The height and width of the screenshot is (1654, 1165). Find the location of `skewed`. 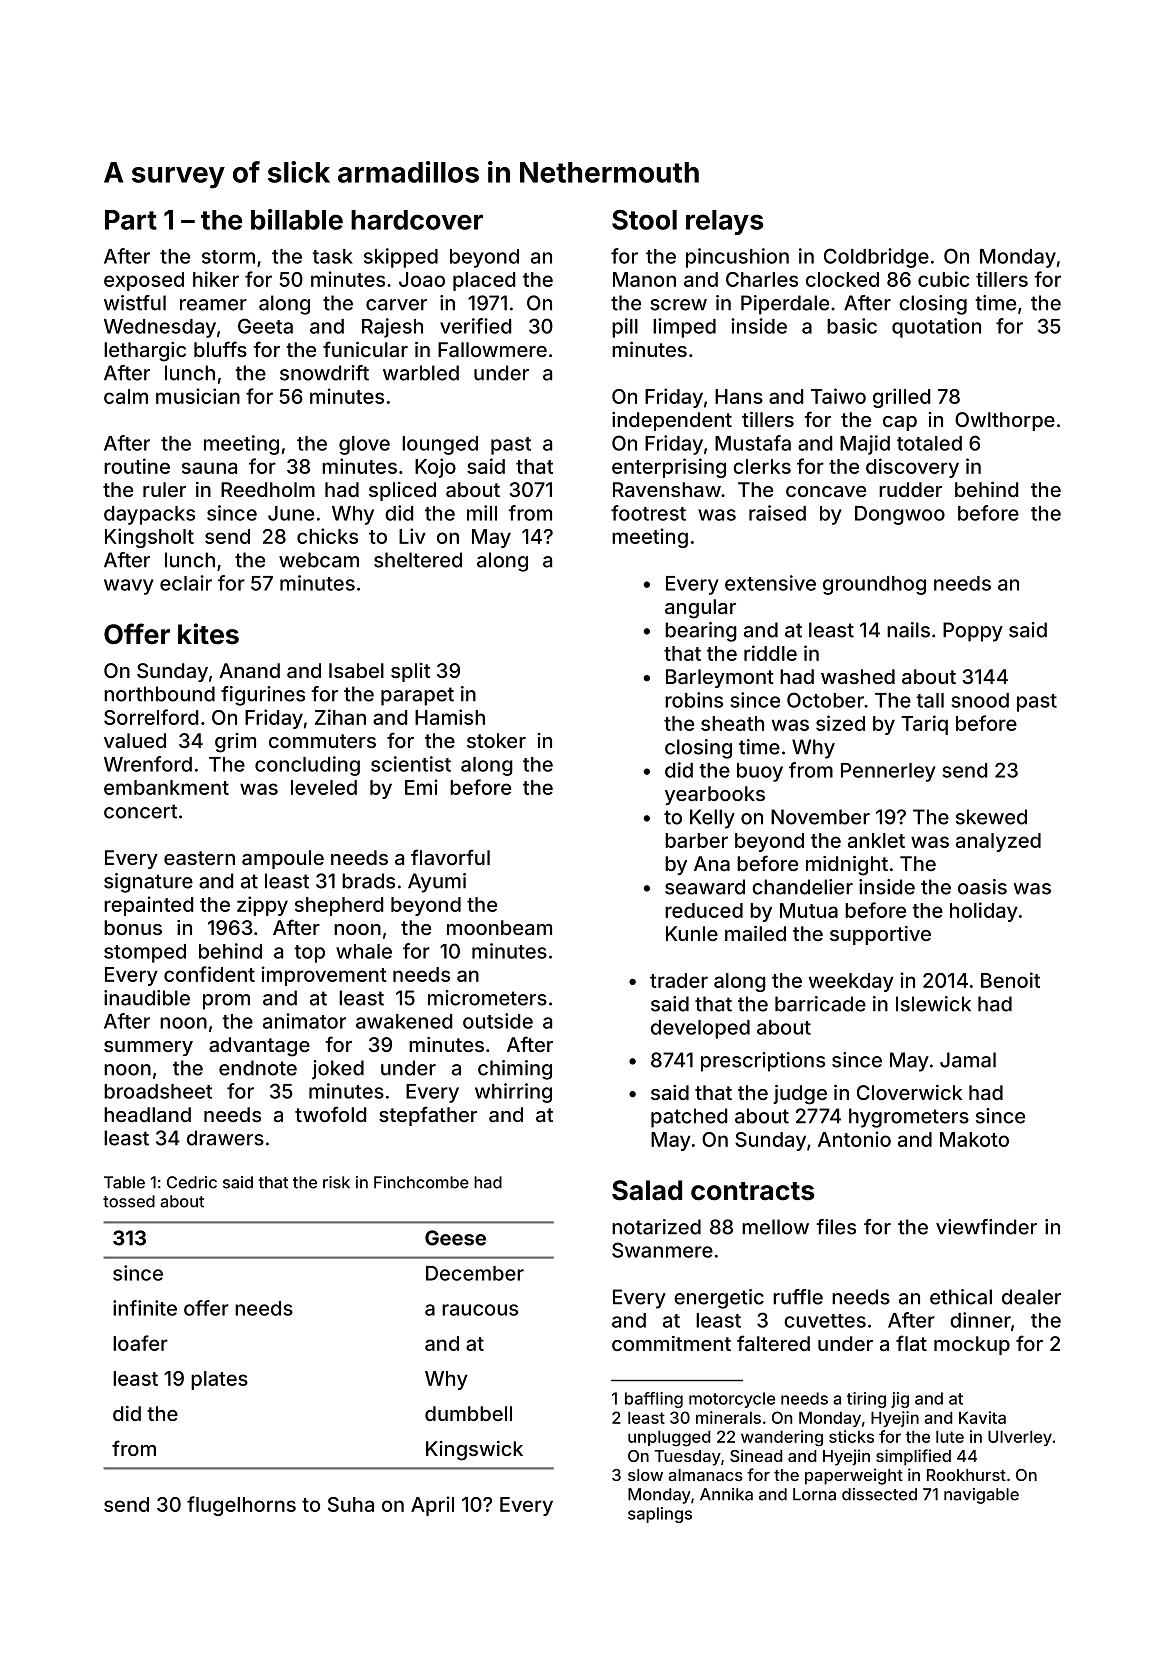

skewed is located at coordinates (991, 817).
